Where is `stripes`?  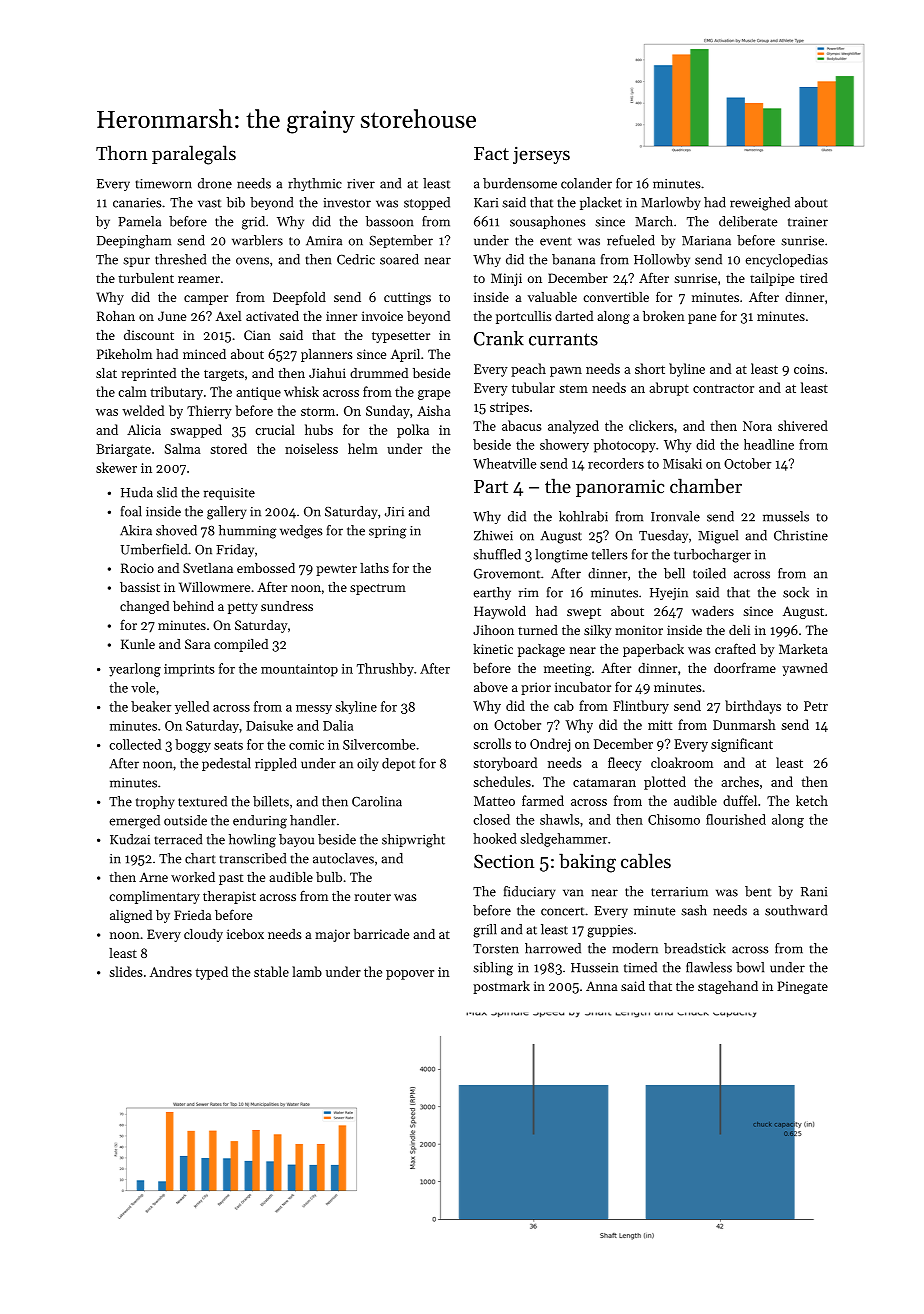
stripes is located at coordinates (509, 408).
